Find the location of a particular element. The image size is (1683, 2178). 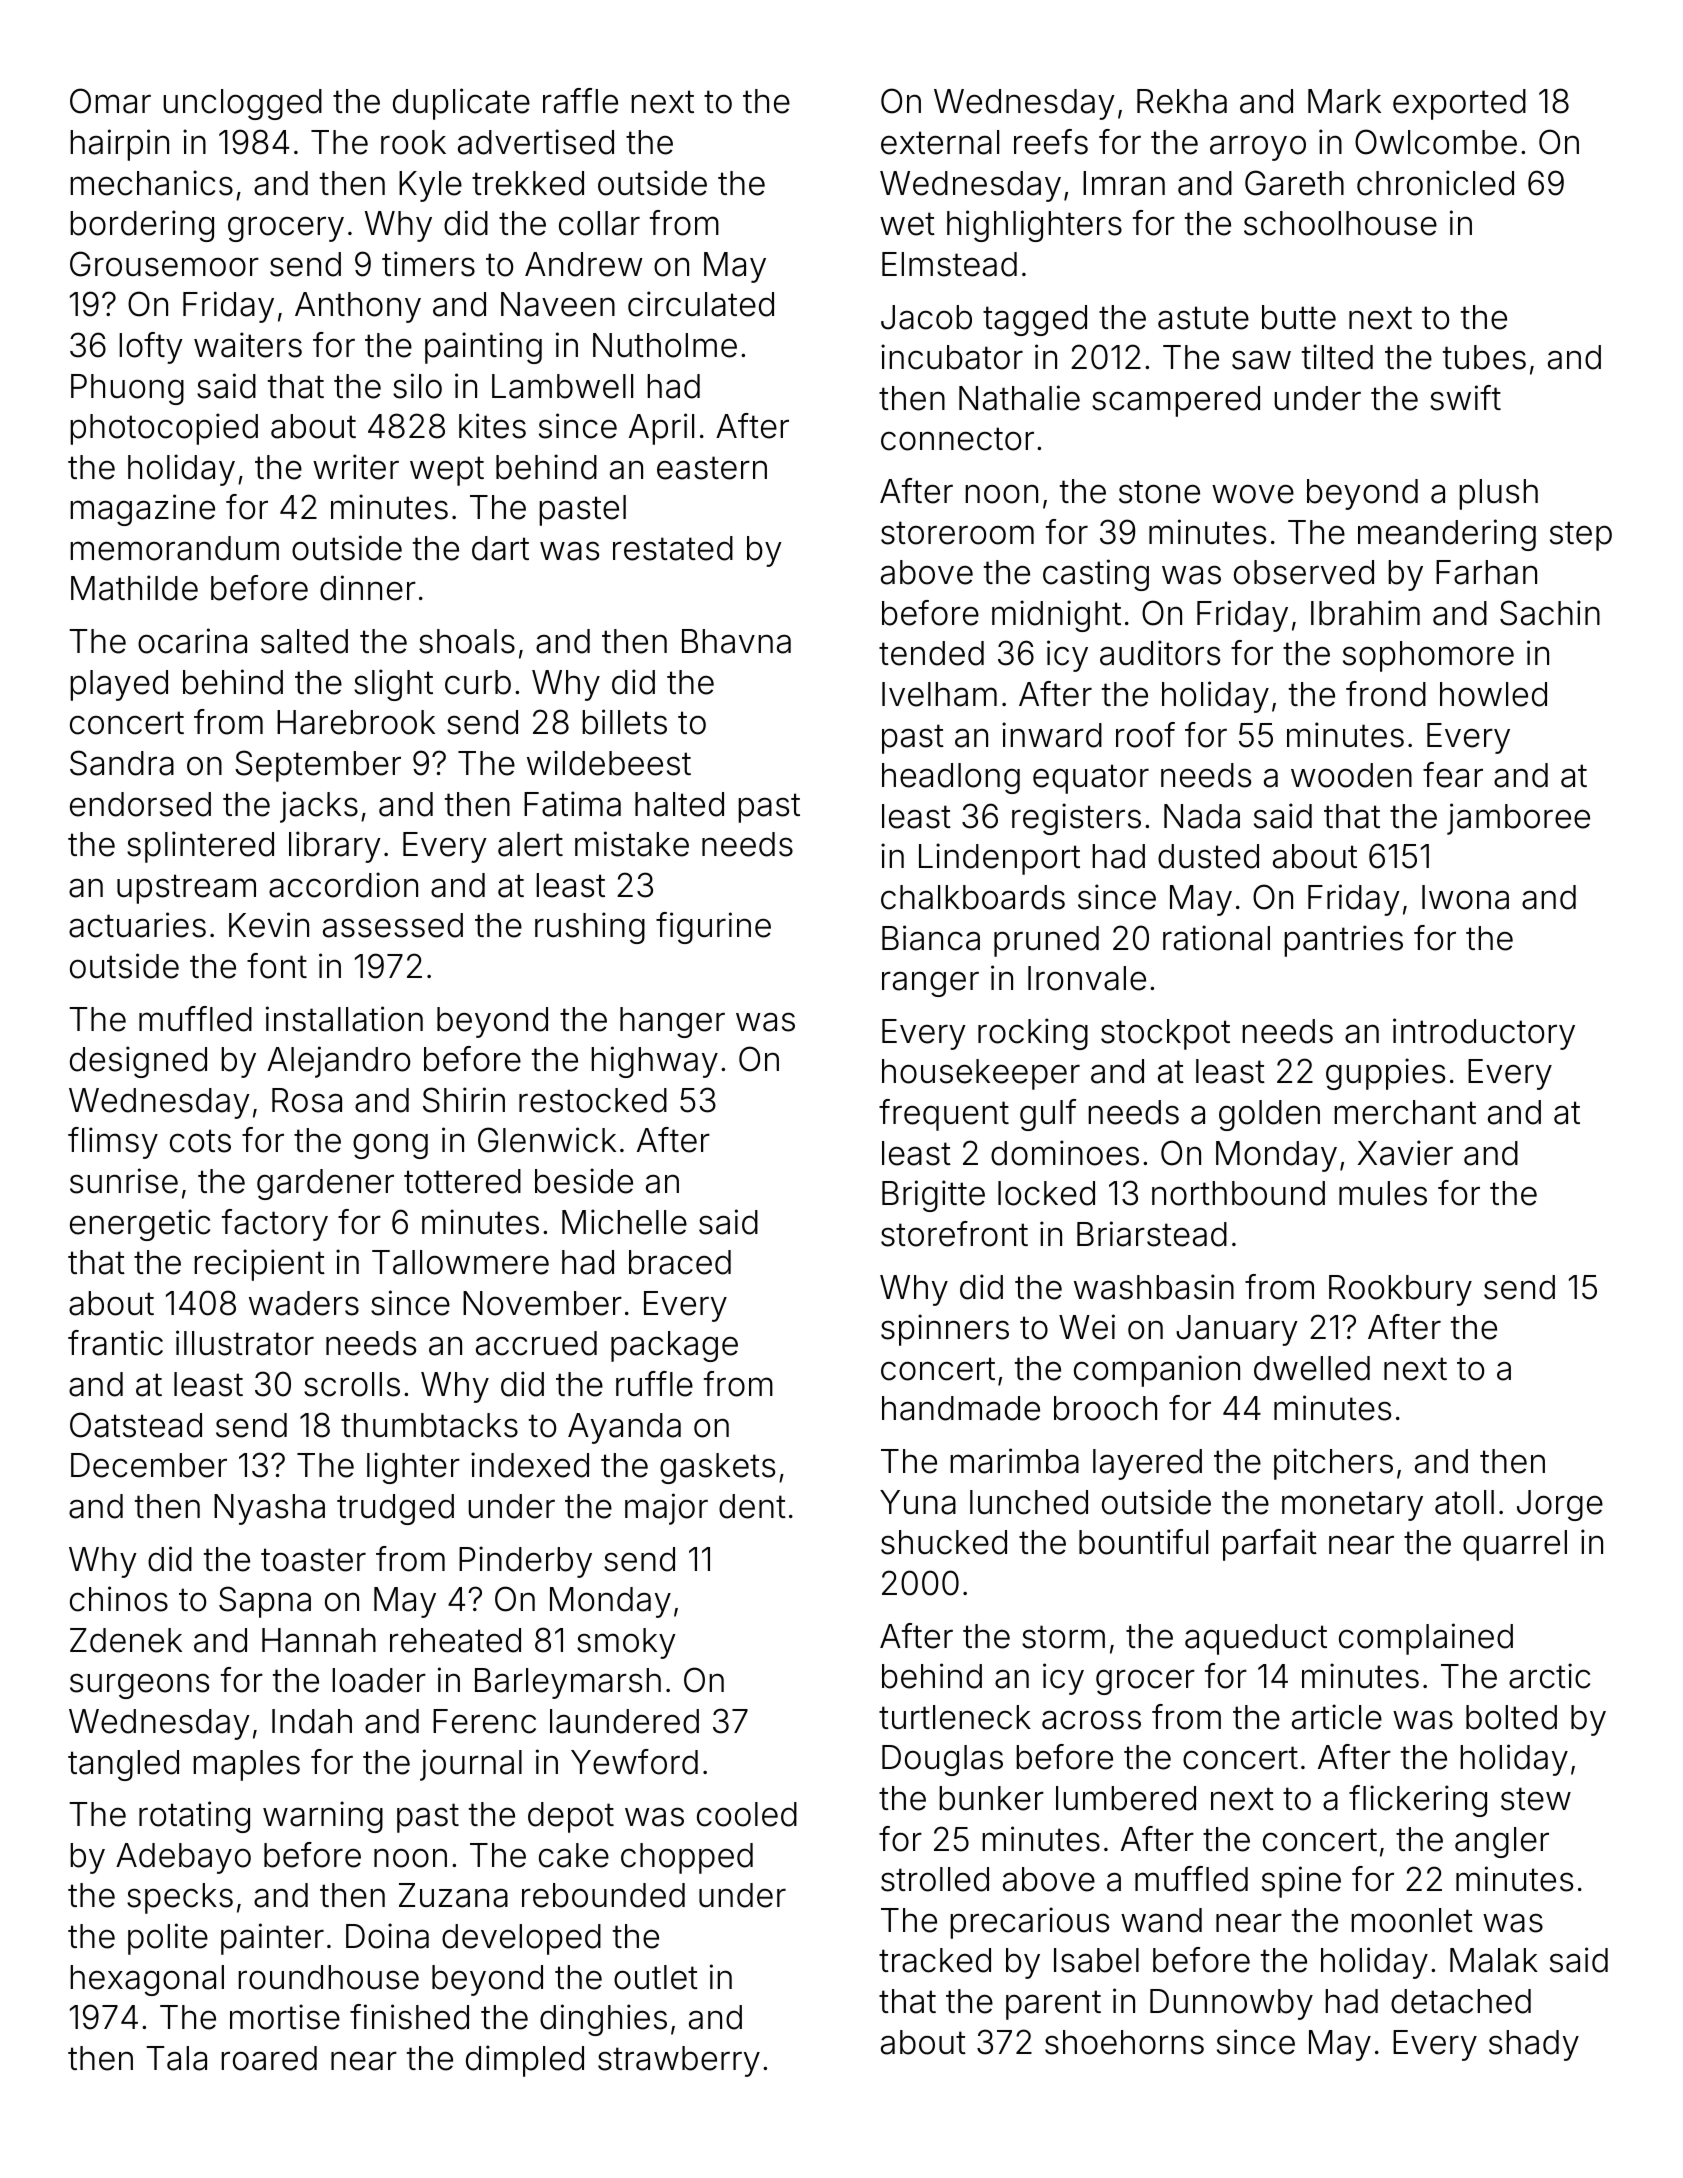

frantic is located at coordinates (115, 1343).
